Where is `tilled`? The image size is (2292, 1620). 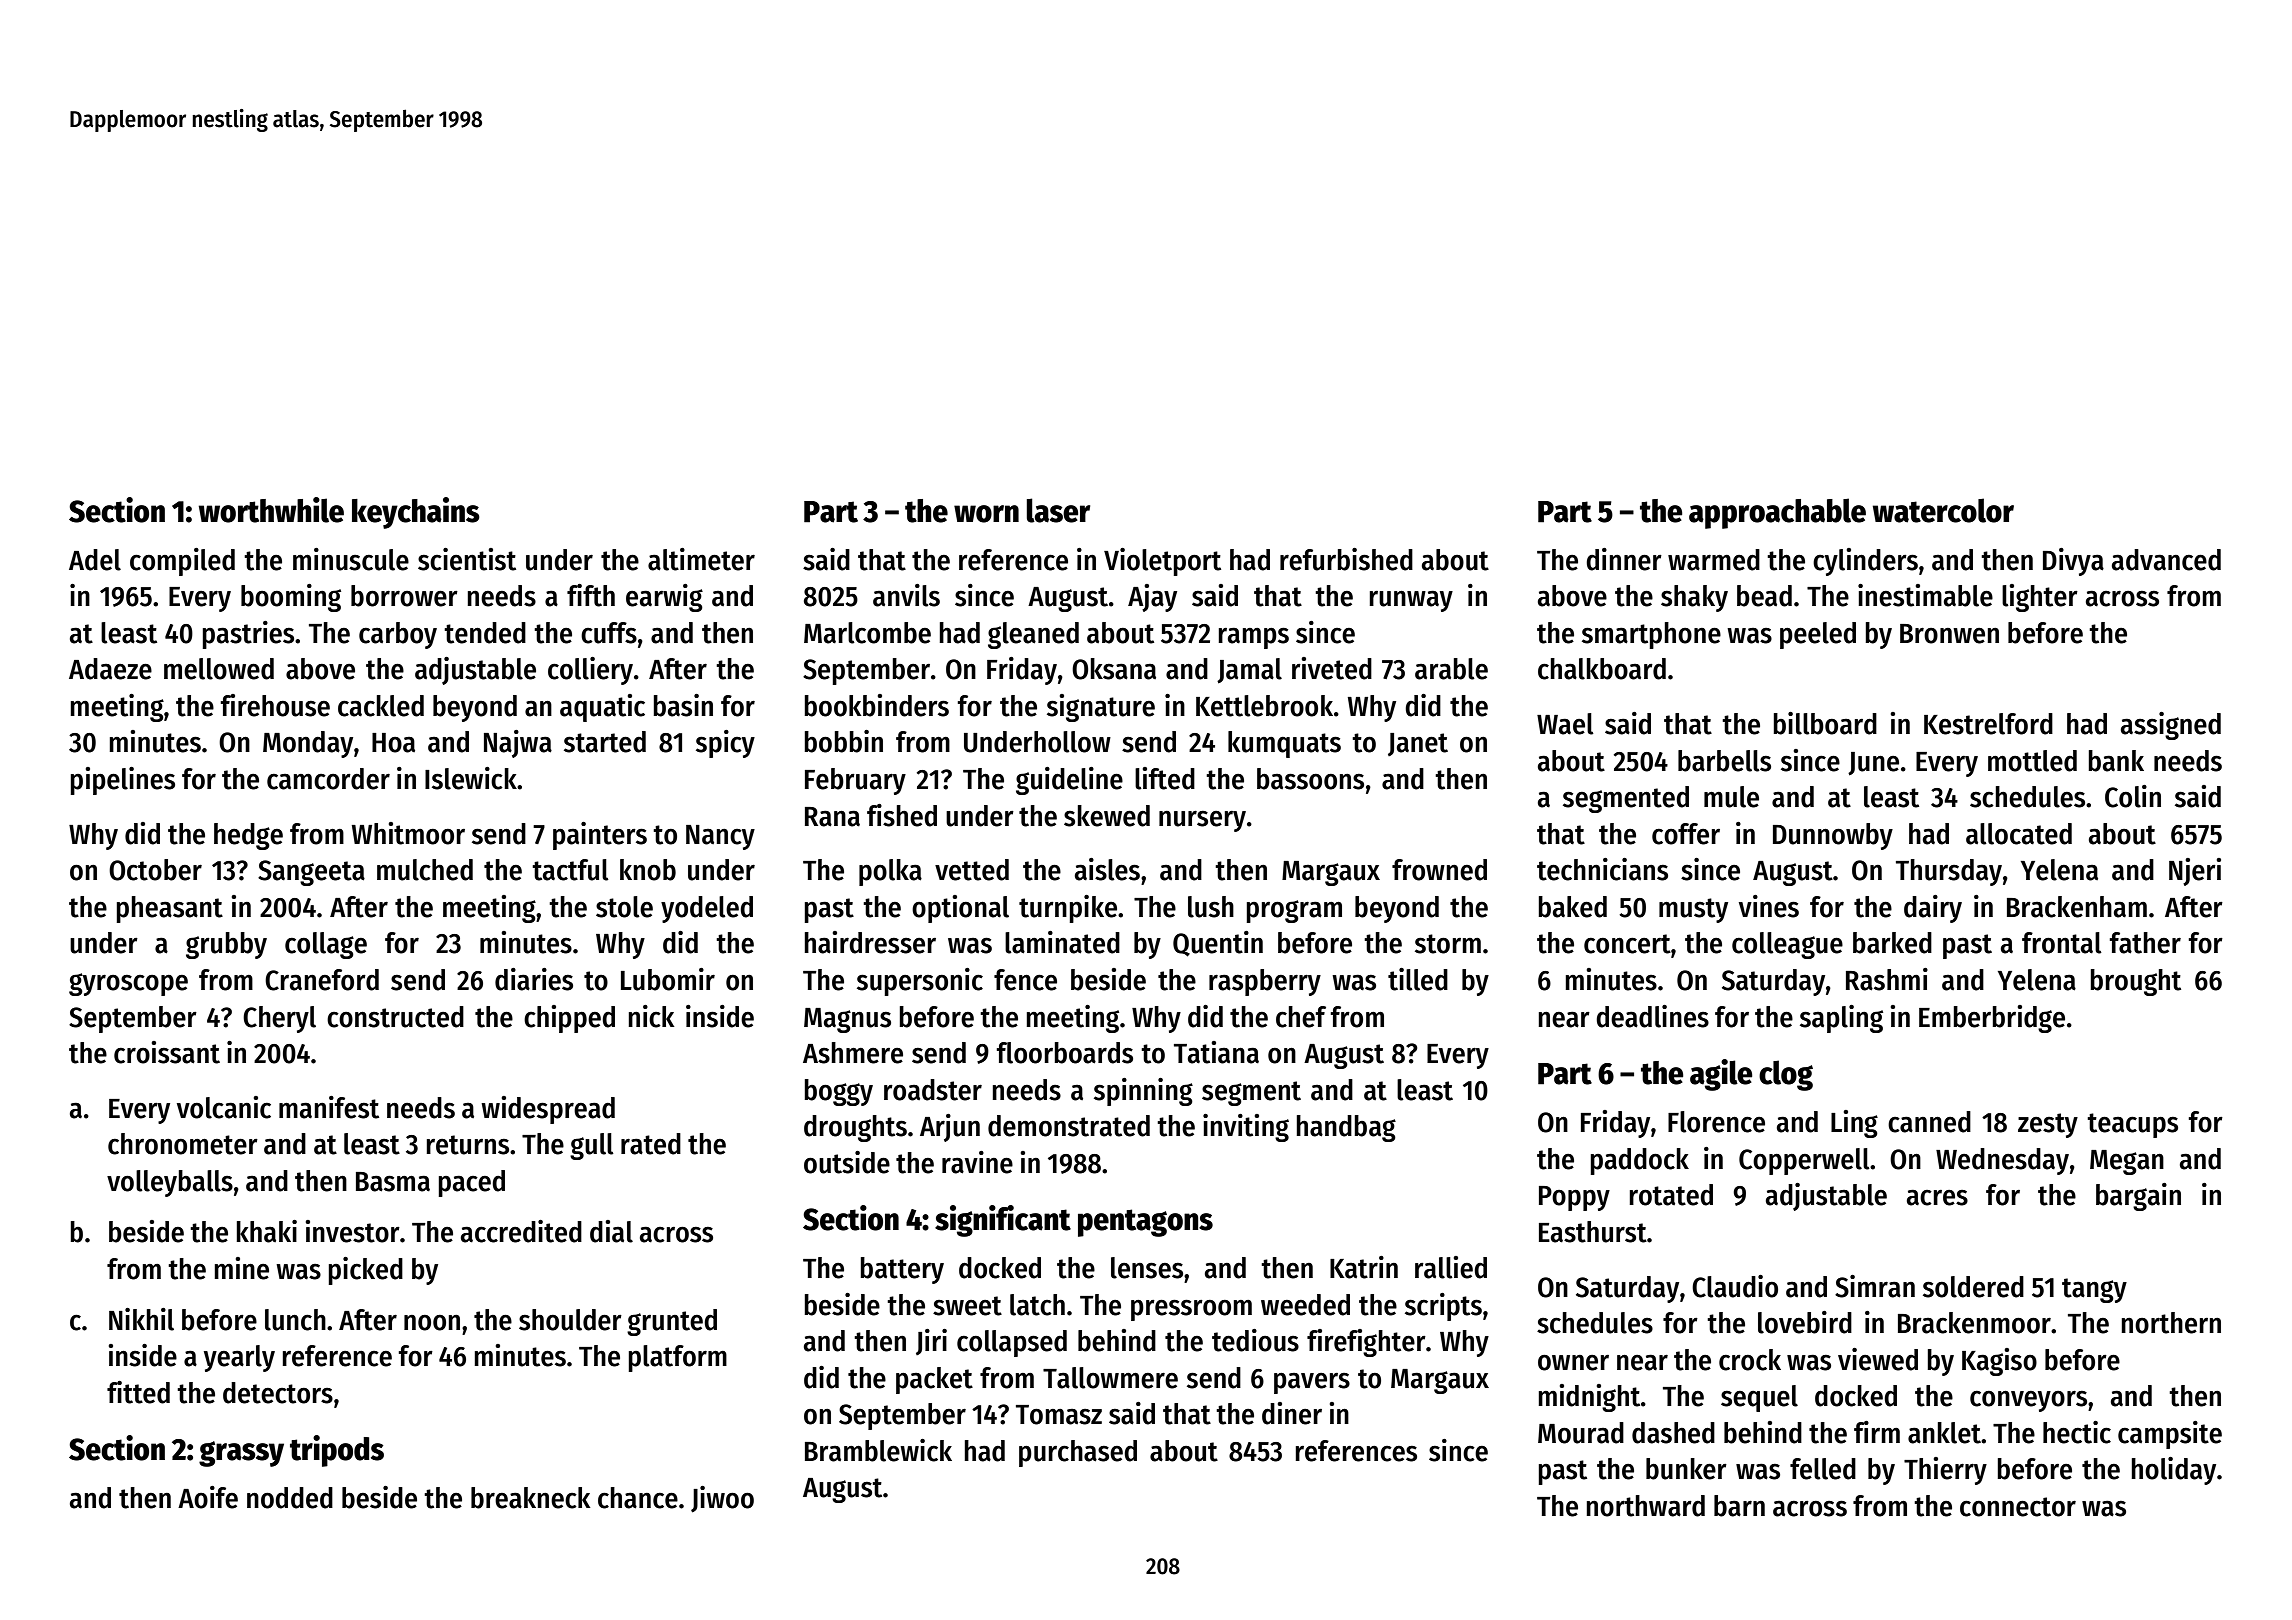
tilled is located at coordinates (1418, 979).
